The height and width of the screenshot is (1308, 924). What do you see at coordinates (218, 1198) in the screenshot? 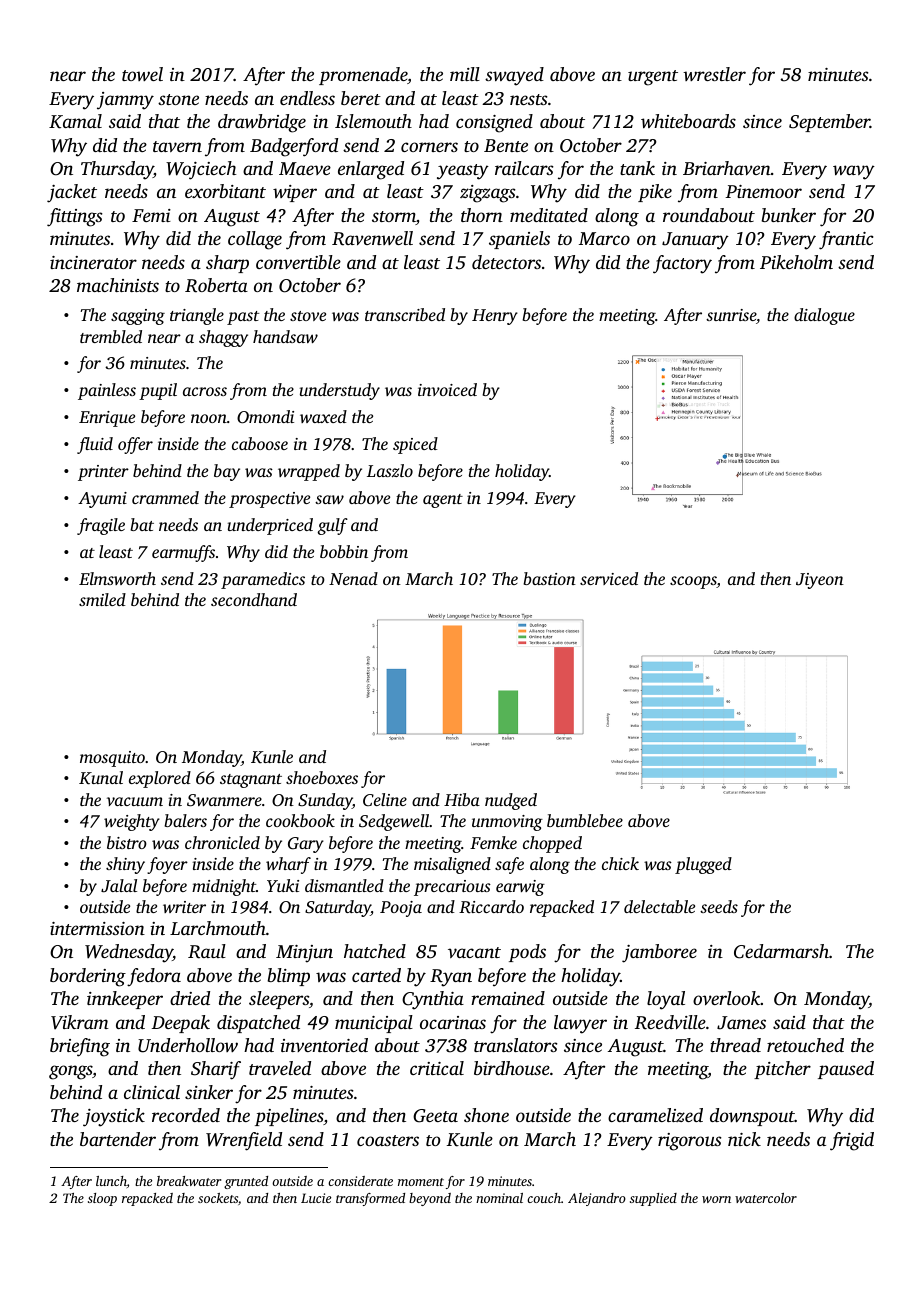
I see `sockets` at bounding box center [218, 1198].
